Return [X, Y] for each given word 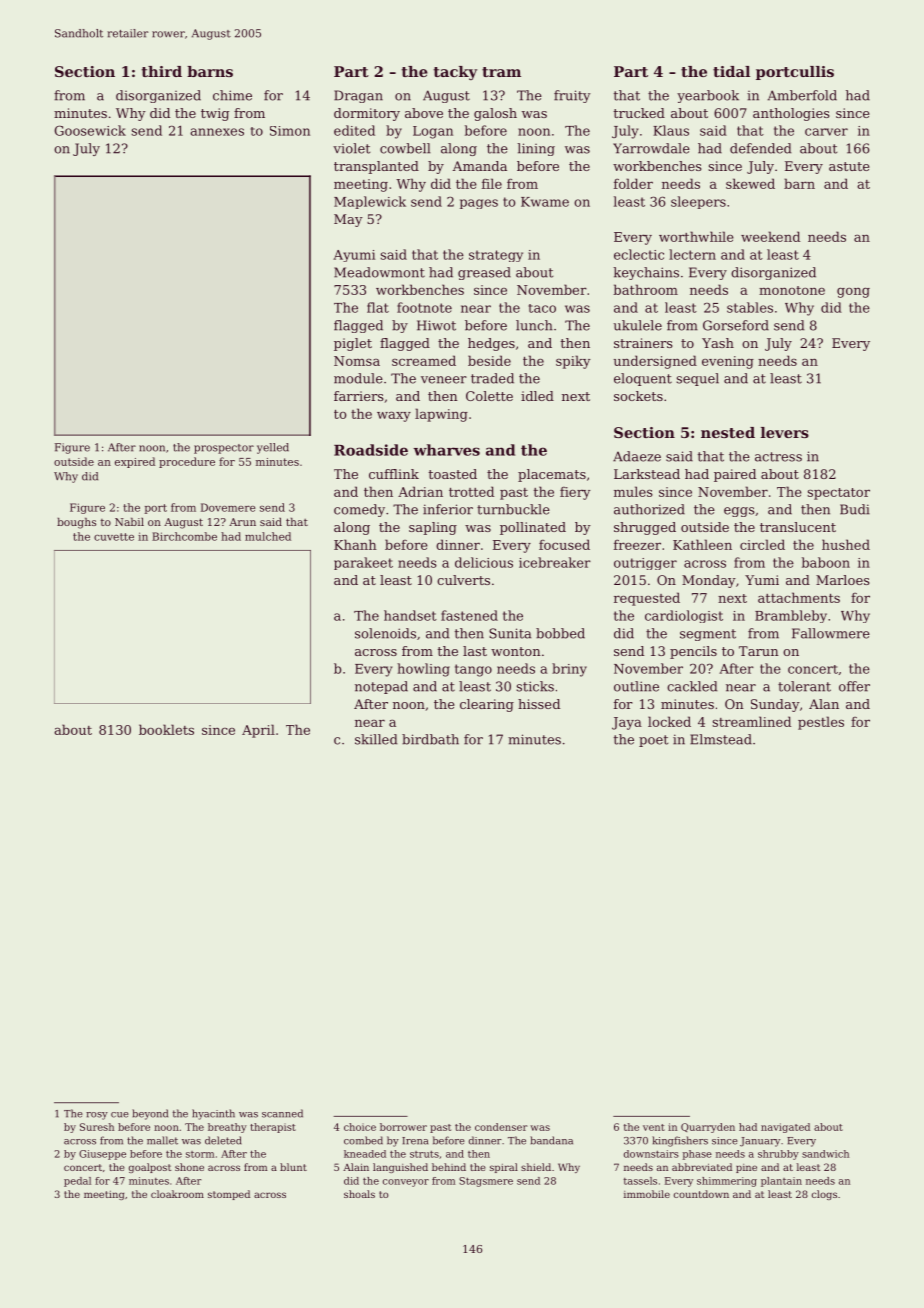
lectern [692, 254]
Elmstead [721, 739]
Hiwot [436, 325]
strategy [496, 256]
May [348, 220]
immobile [647, 1194]
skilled [376, 739]
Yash [718, 343]
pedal [77, 1182]
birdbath [430, 739]
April [258, 731]
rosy [97, 1116]
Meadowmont [379, 272]
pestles [821, 723]
